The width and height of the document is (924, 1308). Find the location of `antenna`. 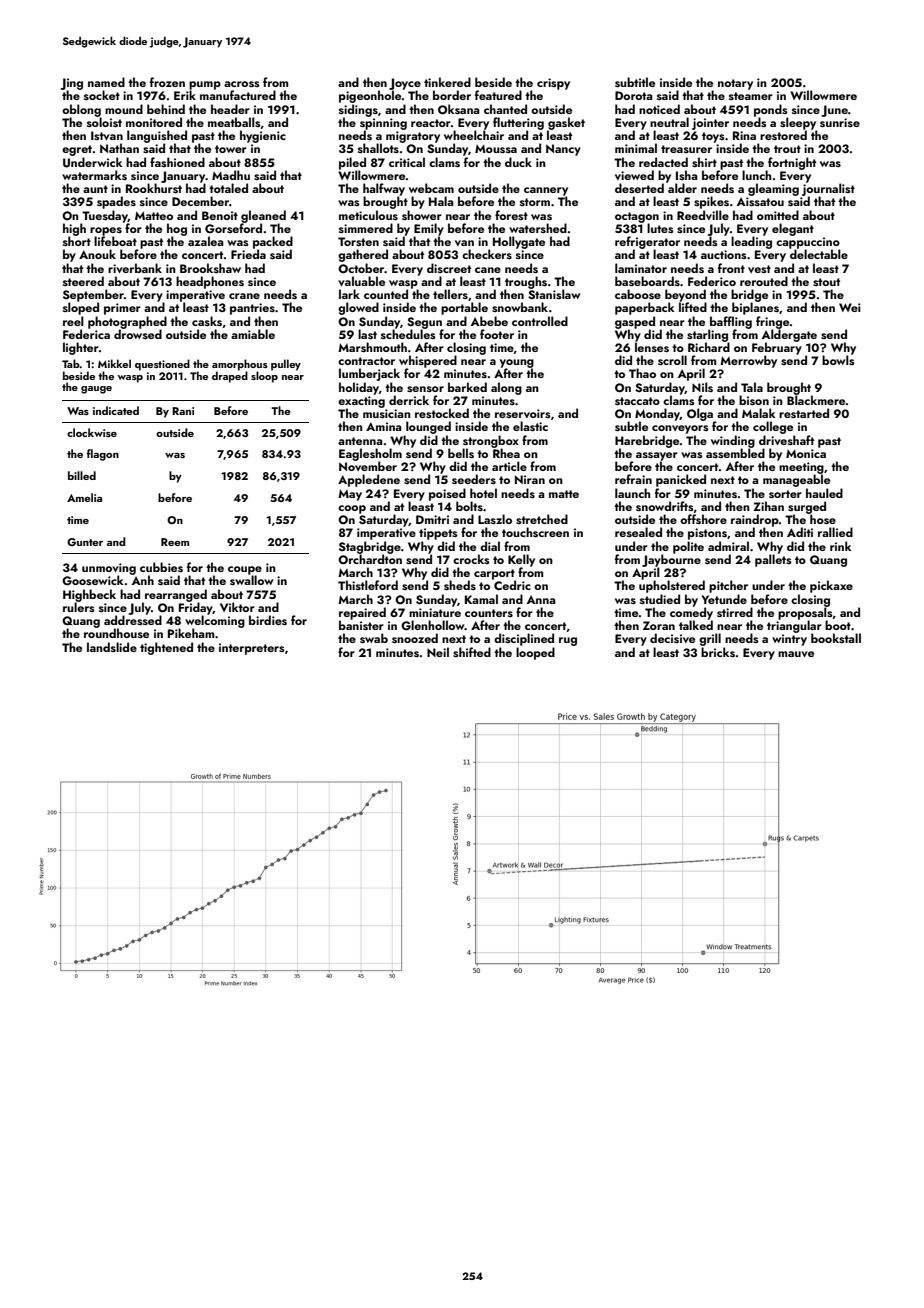

antenna is located at coordinates (360, 441).
